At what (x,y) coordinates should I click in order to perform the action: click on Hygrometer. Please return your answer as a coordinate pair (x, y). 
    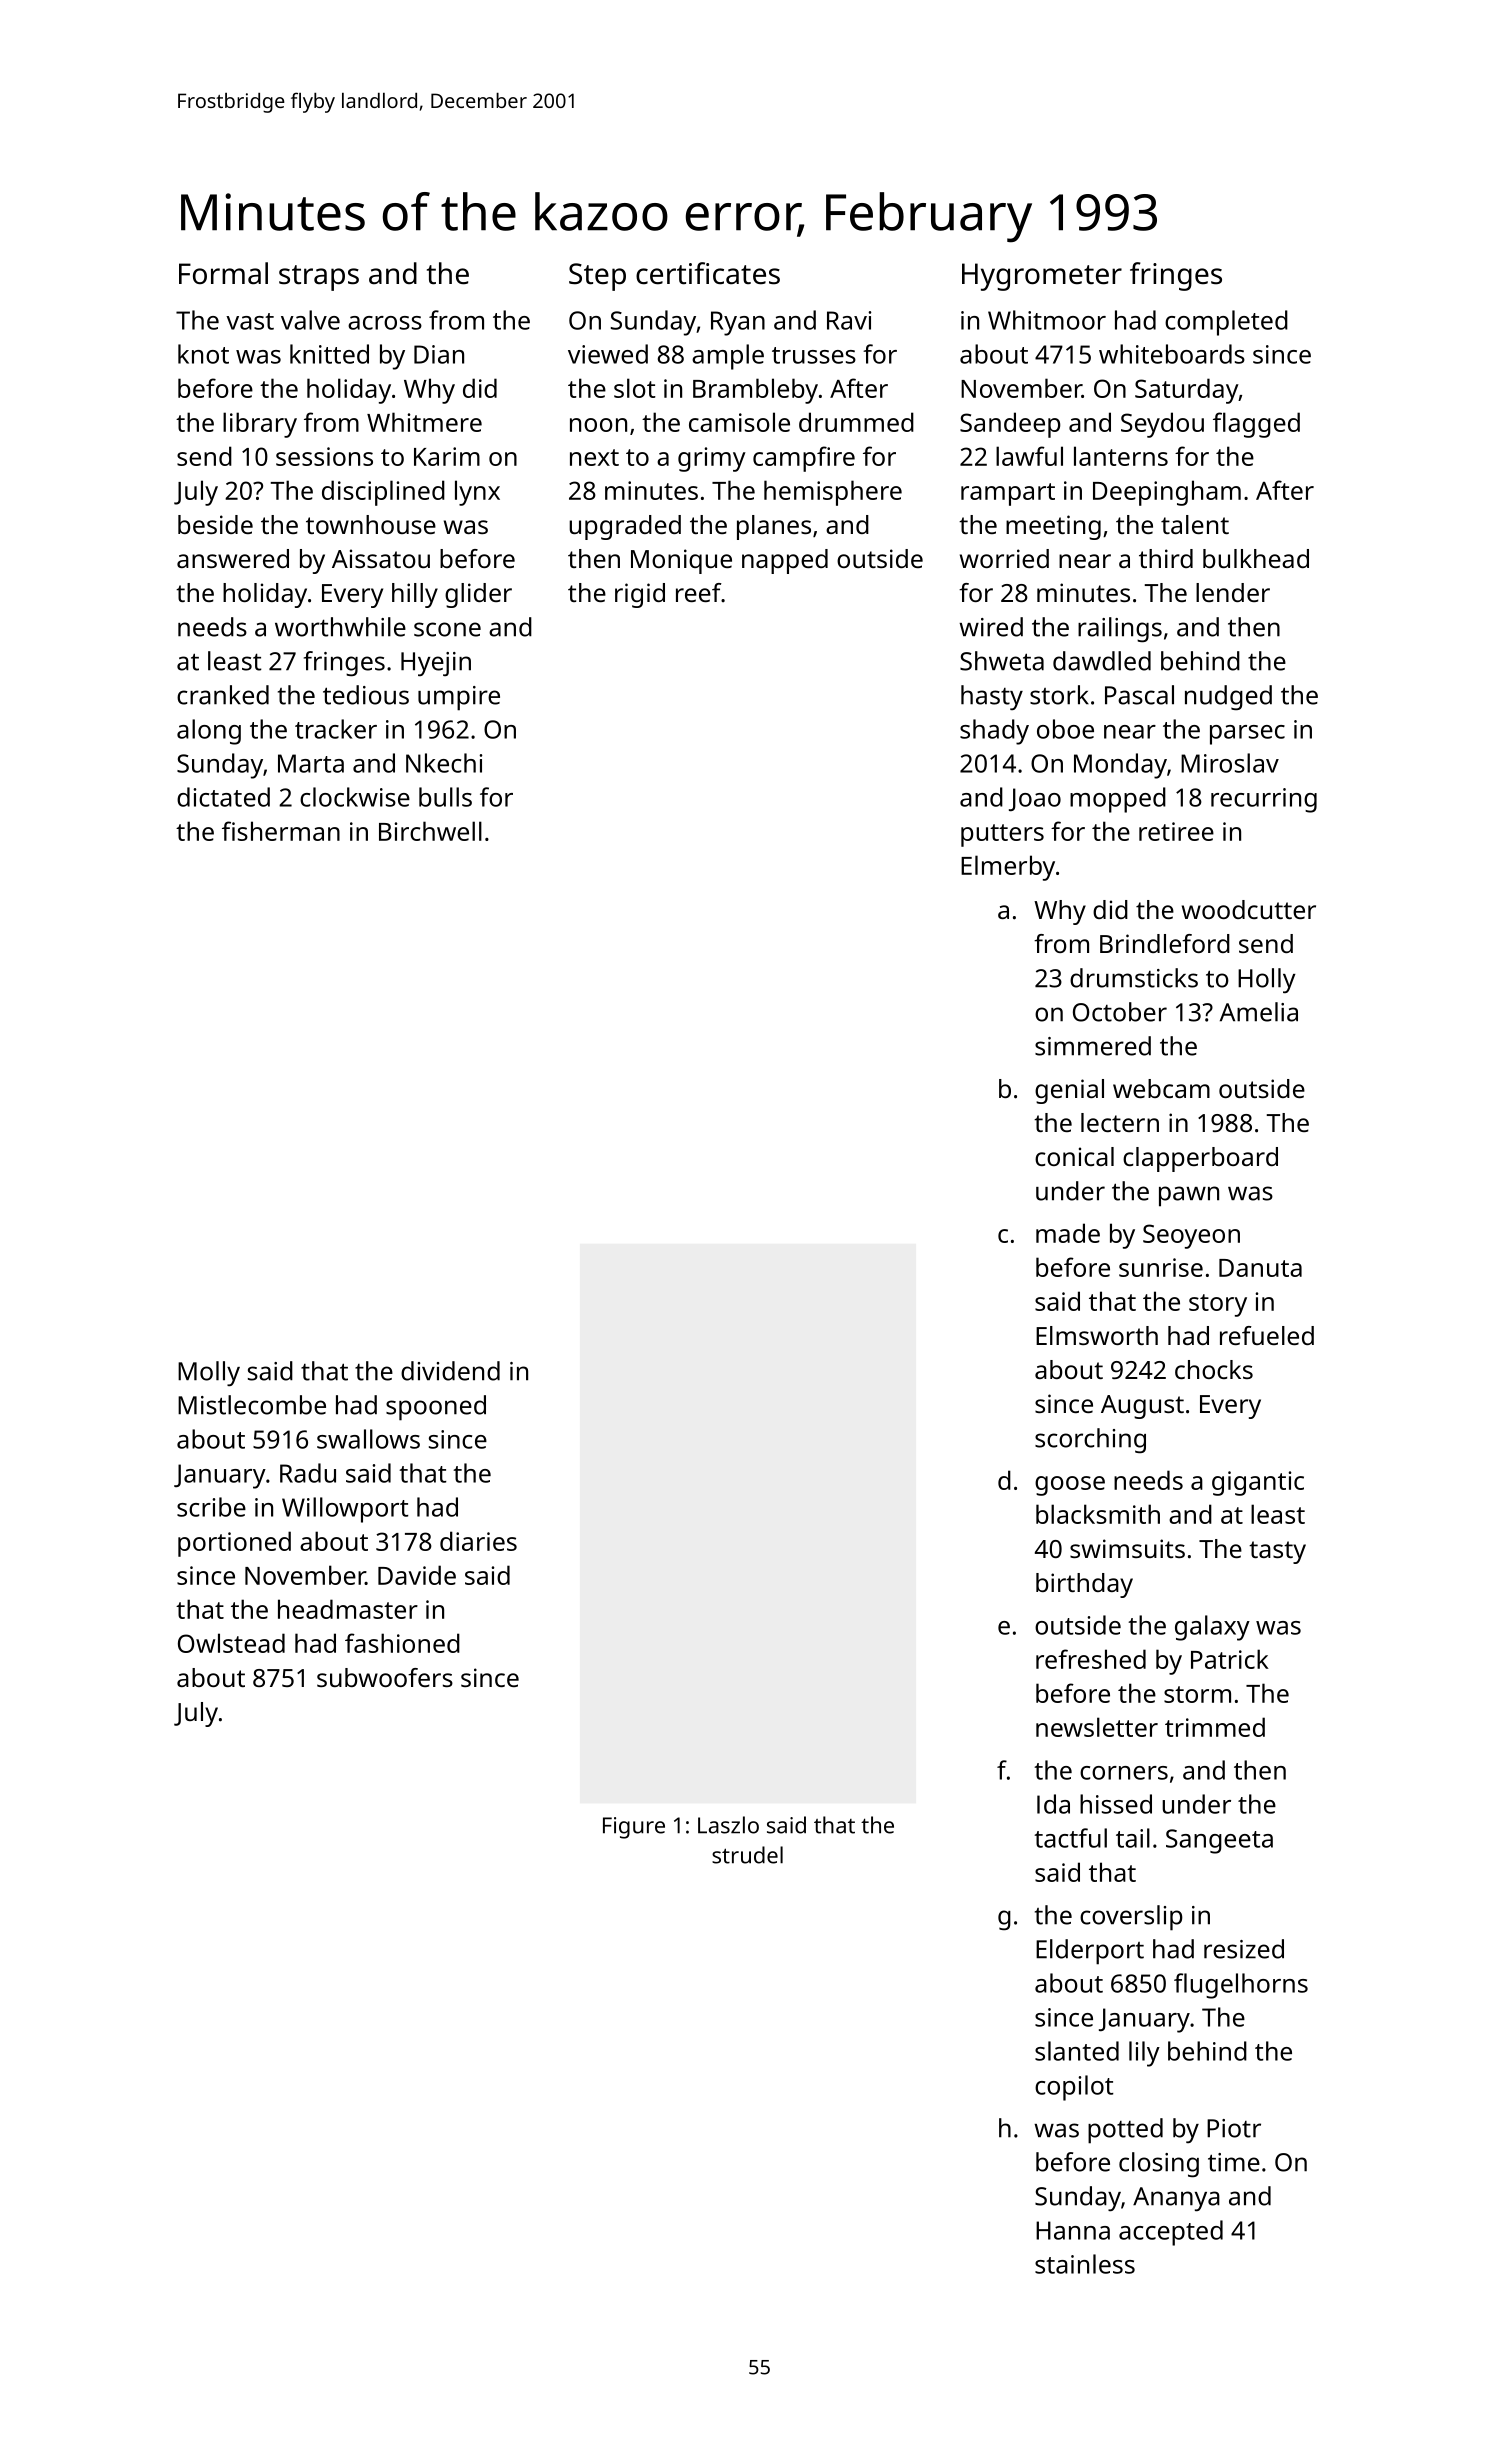
    Looking at the image, I should click on (1042, 277).
